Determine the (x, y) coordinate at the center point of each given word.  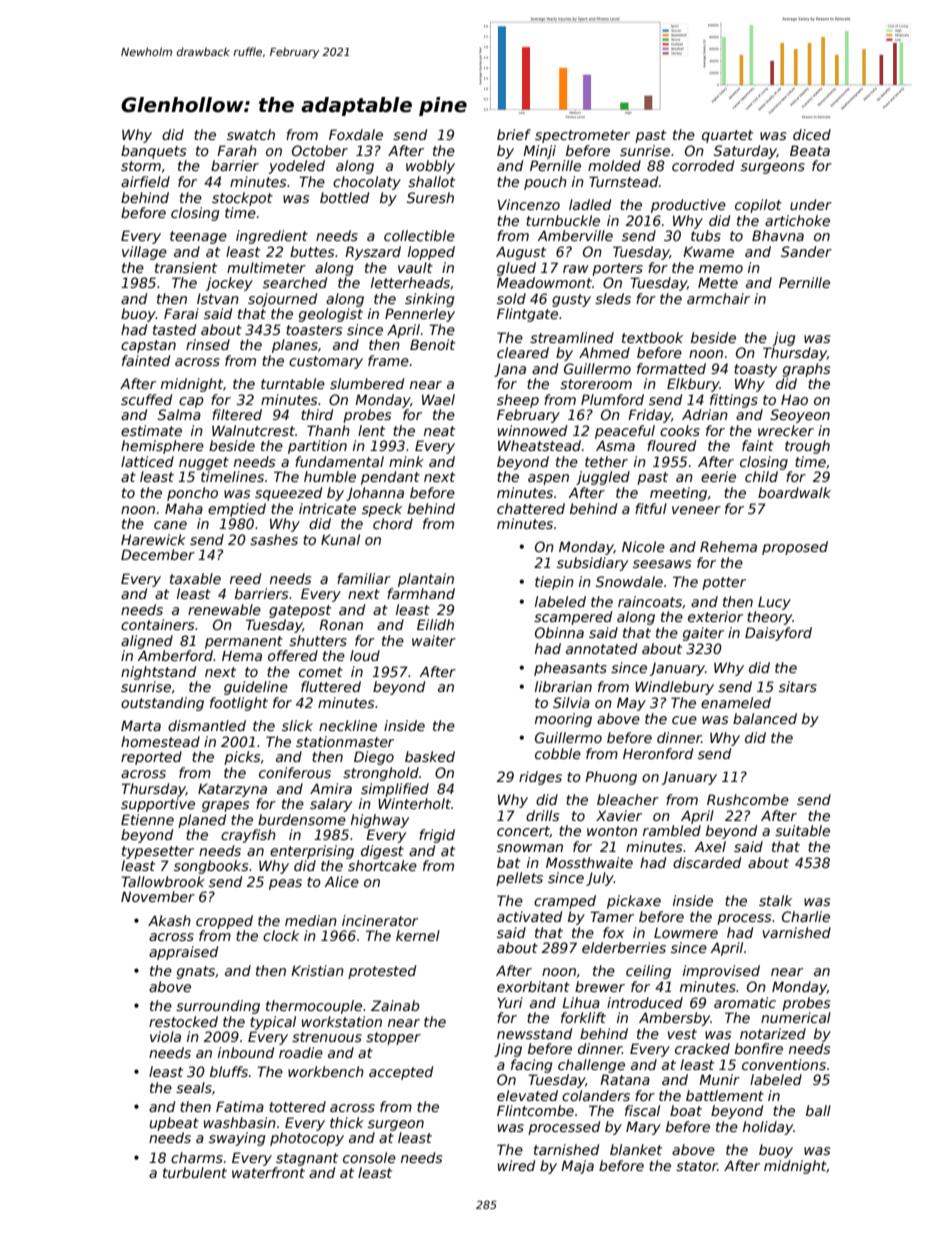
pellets (519, 879)
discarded (707, 862)
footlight (239, 704)
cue (684, 720)
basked (430, 756)
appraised (183, 953)
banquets (153, 152)
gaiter (703, 634)
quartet (727, 136)
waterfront (268, 1172)
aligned (147, 642)
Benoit (432, 344)
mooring (563, 720)
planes (295, 346)
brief (514, 134)
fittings (734, 401)
